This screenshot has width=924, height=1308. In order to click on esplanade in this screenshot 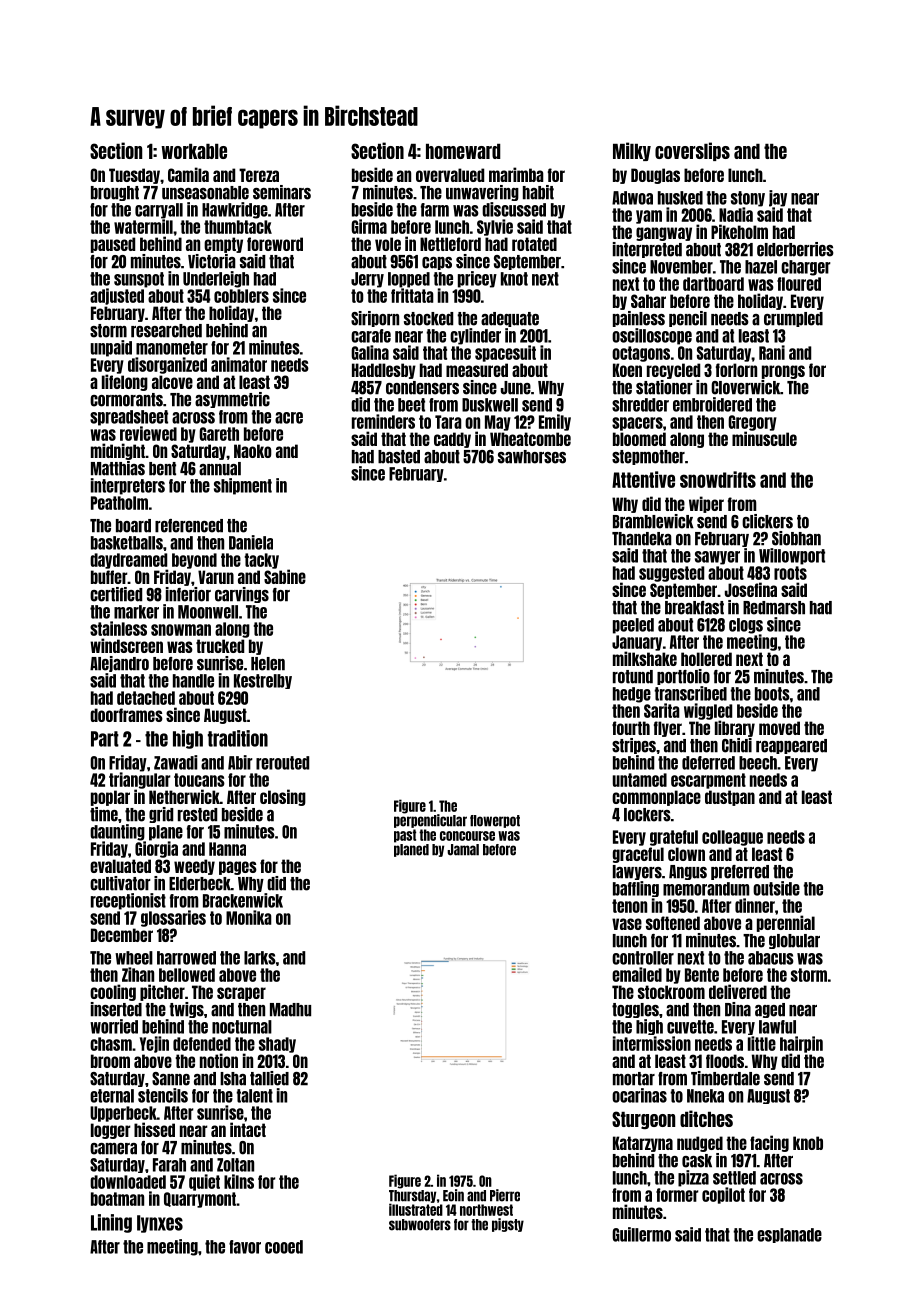, I will do `click(789, 1235)`.
